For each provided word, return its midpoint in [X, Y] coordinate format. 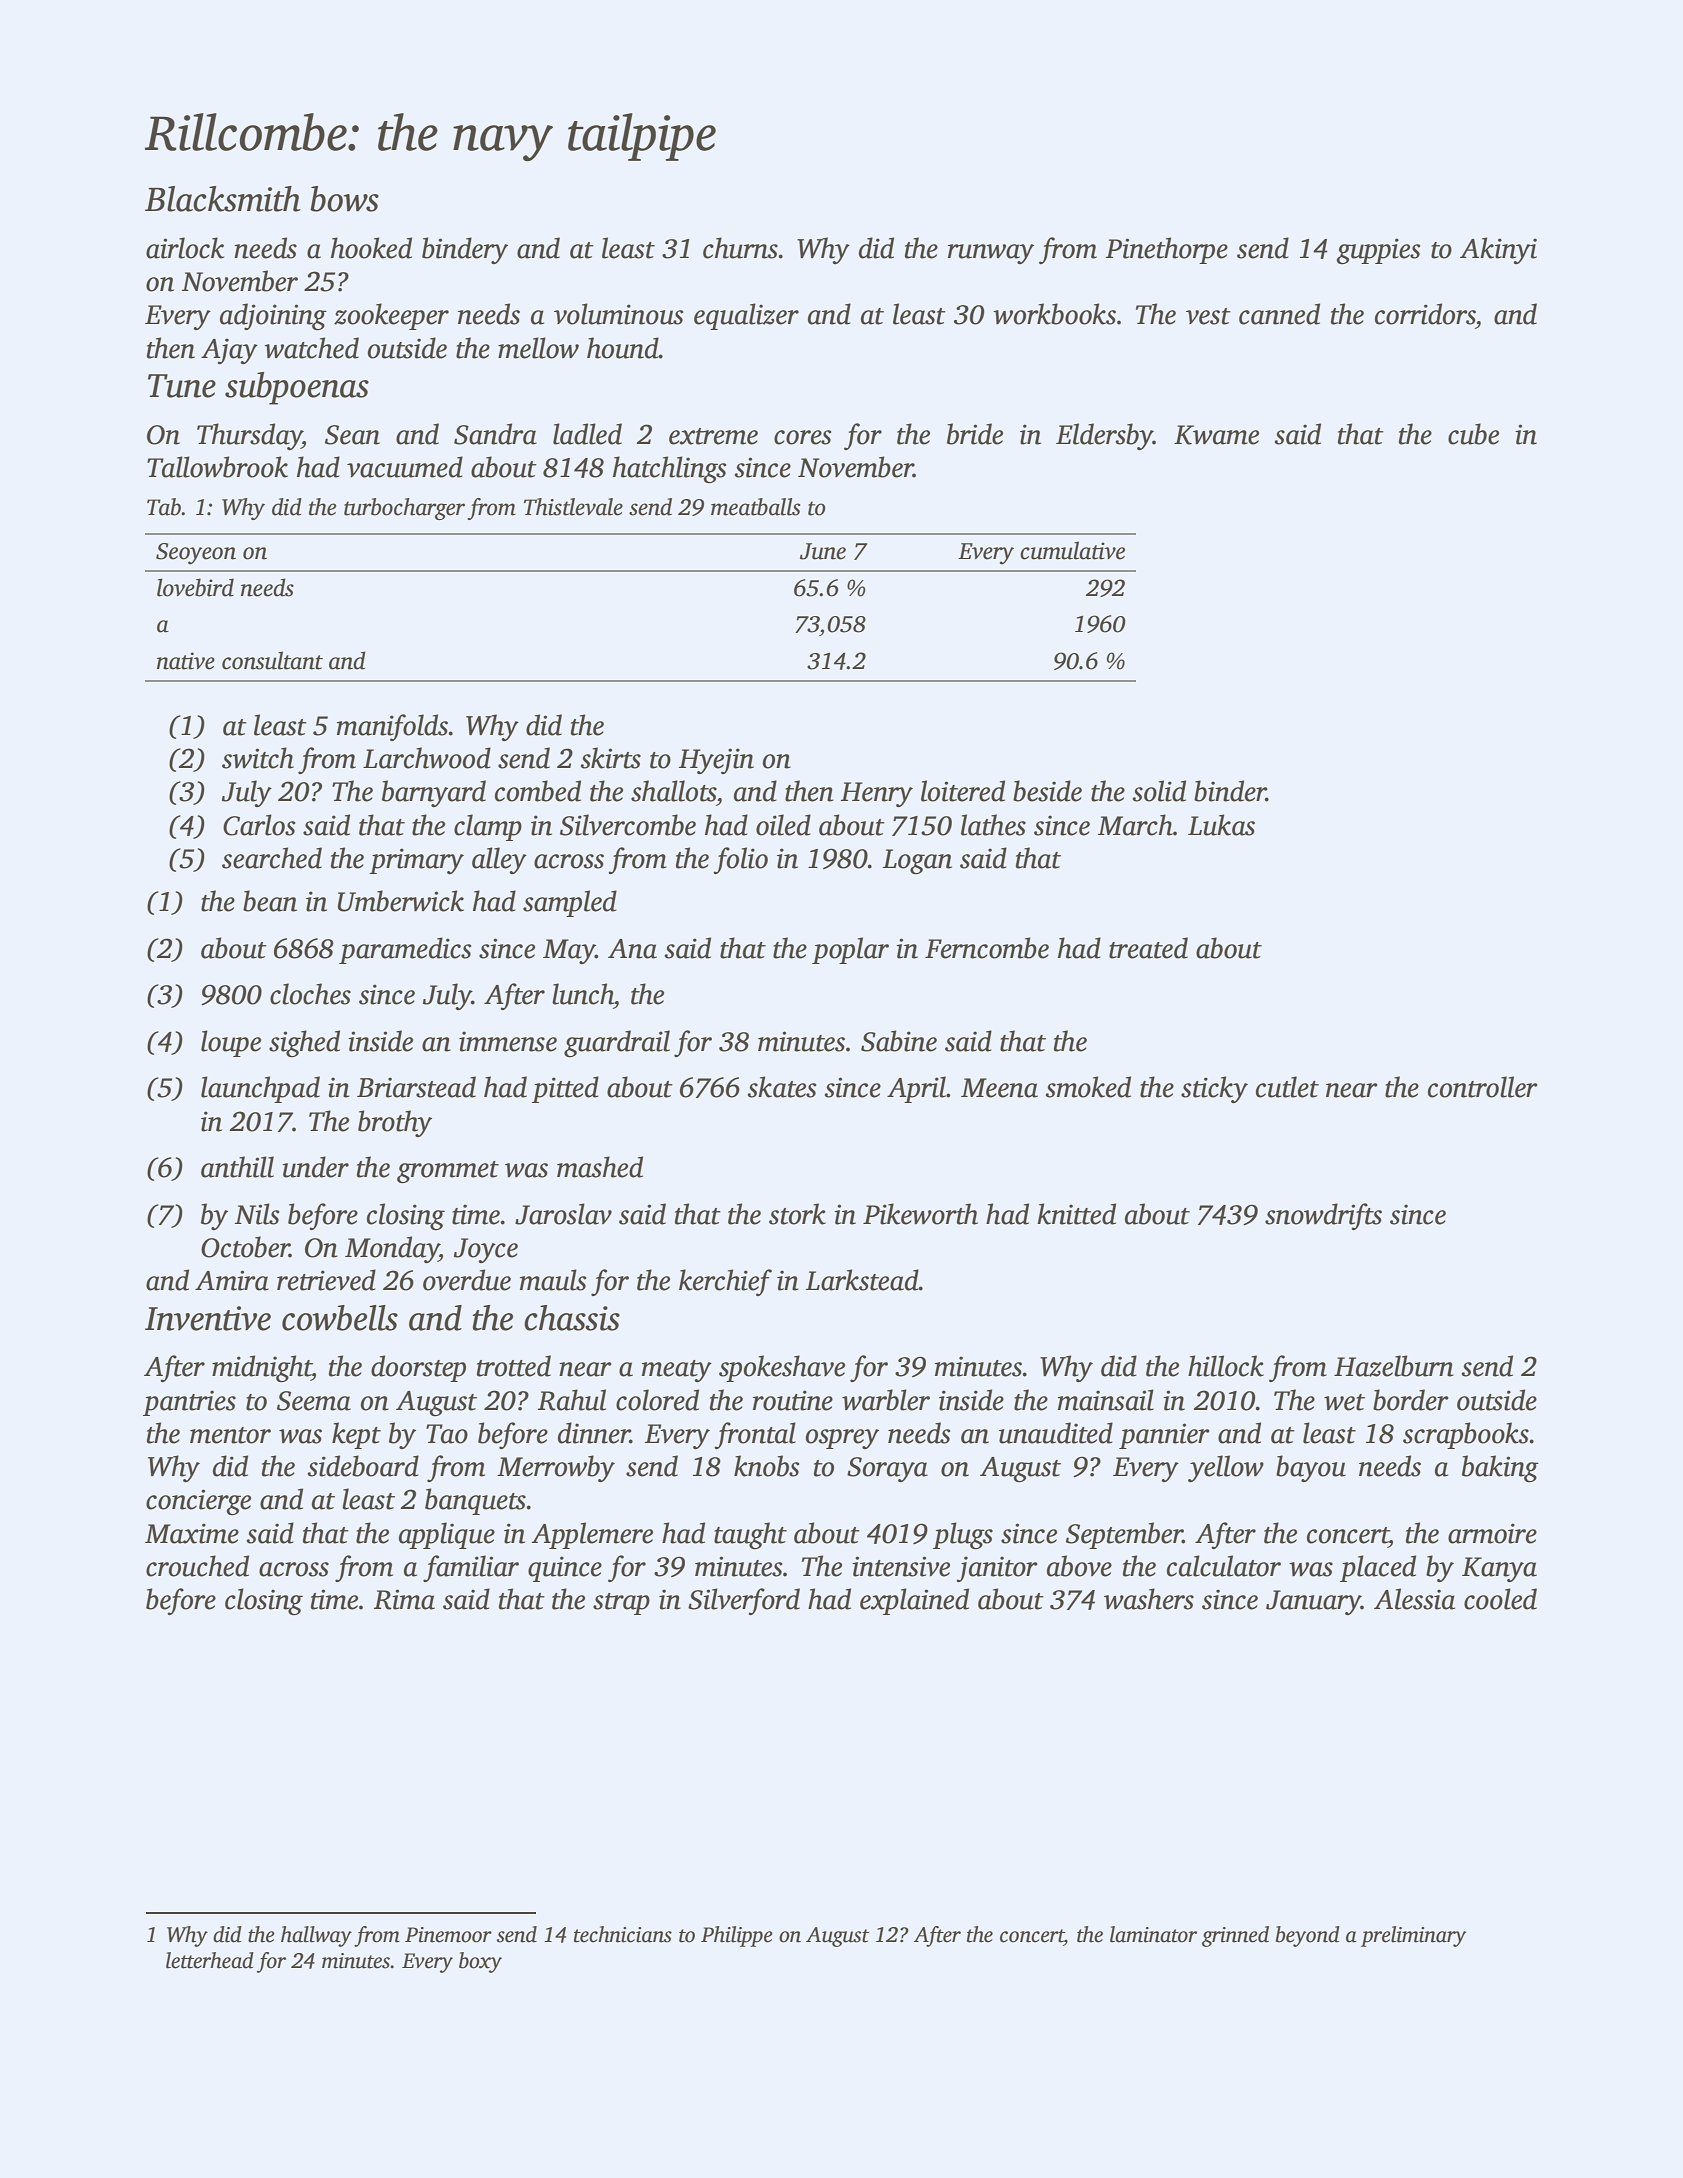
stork [797, 1214]
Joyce [486, 1250]
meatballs [756, 507]
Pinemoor [448, 1935]
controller [1483, 1087]
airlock [185, 248]
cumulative [1072, 550]
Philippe [737, 1936]
